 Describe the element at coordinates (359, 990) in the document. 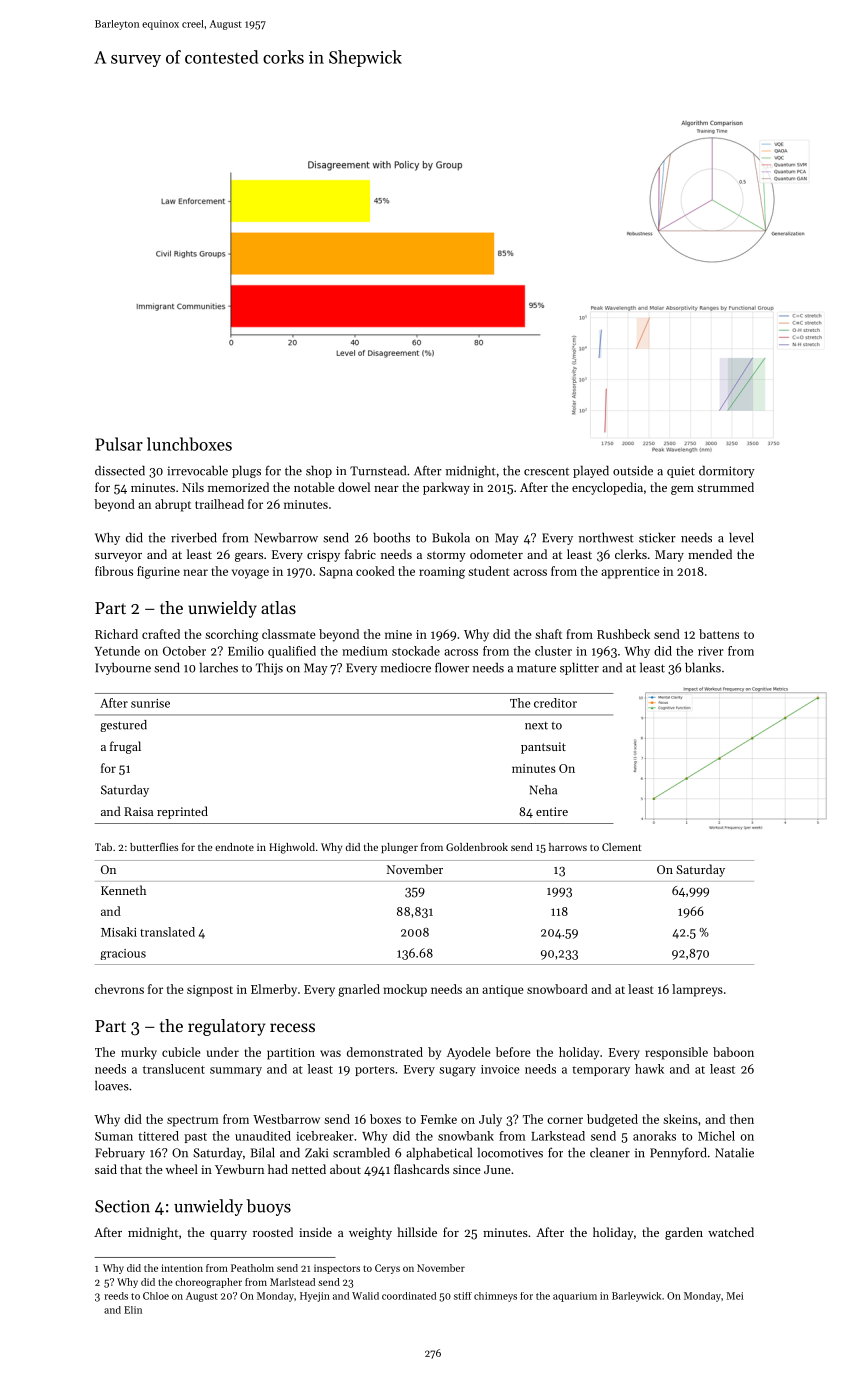

I see `gnarled` at that location.
